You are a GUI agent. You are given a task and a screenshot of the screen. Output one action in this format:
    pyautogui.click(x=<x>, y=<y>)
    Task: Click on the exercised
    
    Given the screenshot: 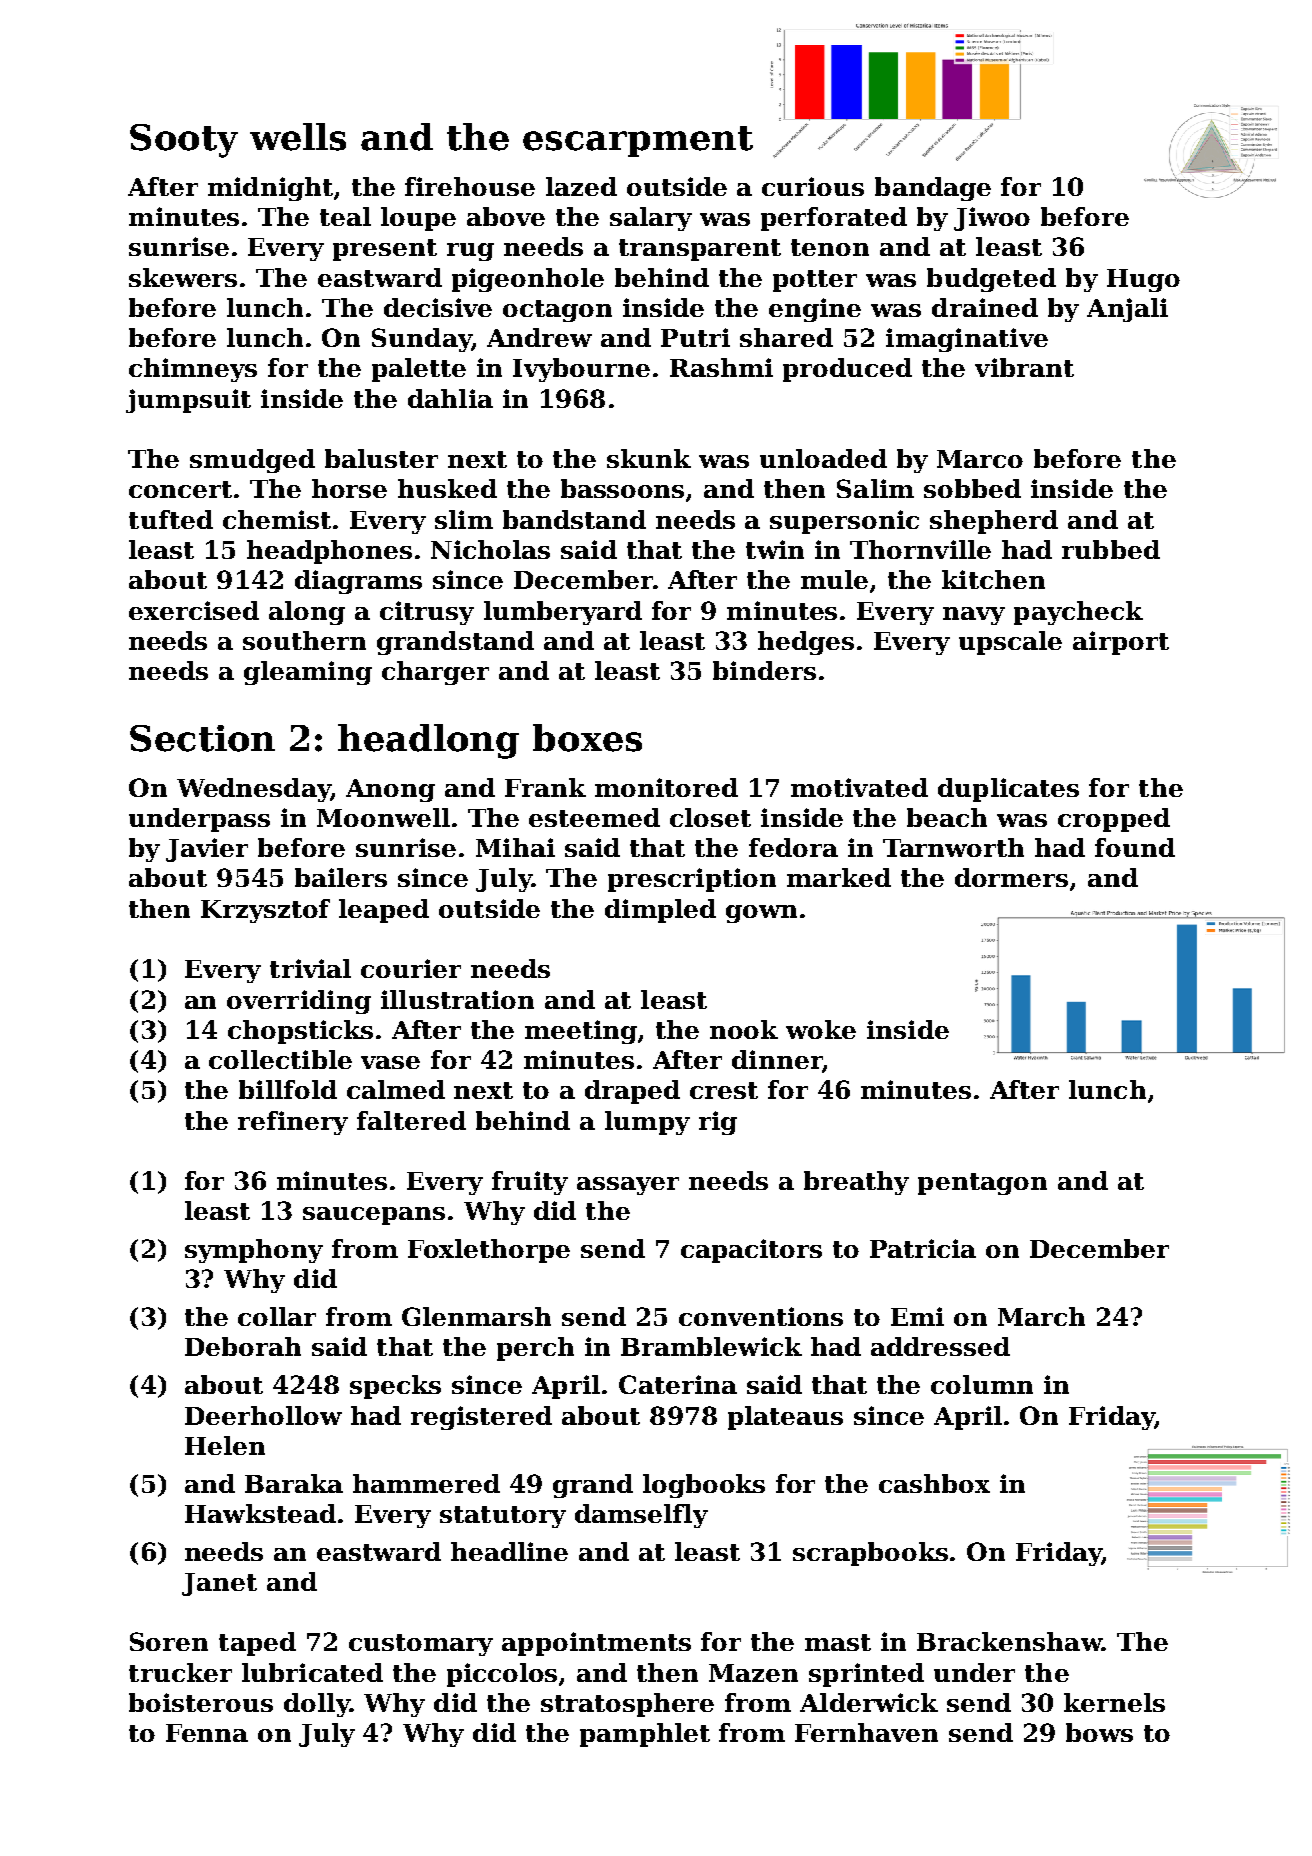 What is the action you would take?
    pyautogui.click(x=194, y=610)
